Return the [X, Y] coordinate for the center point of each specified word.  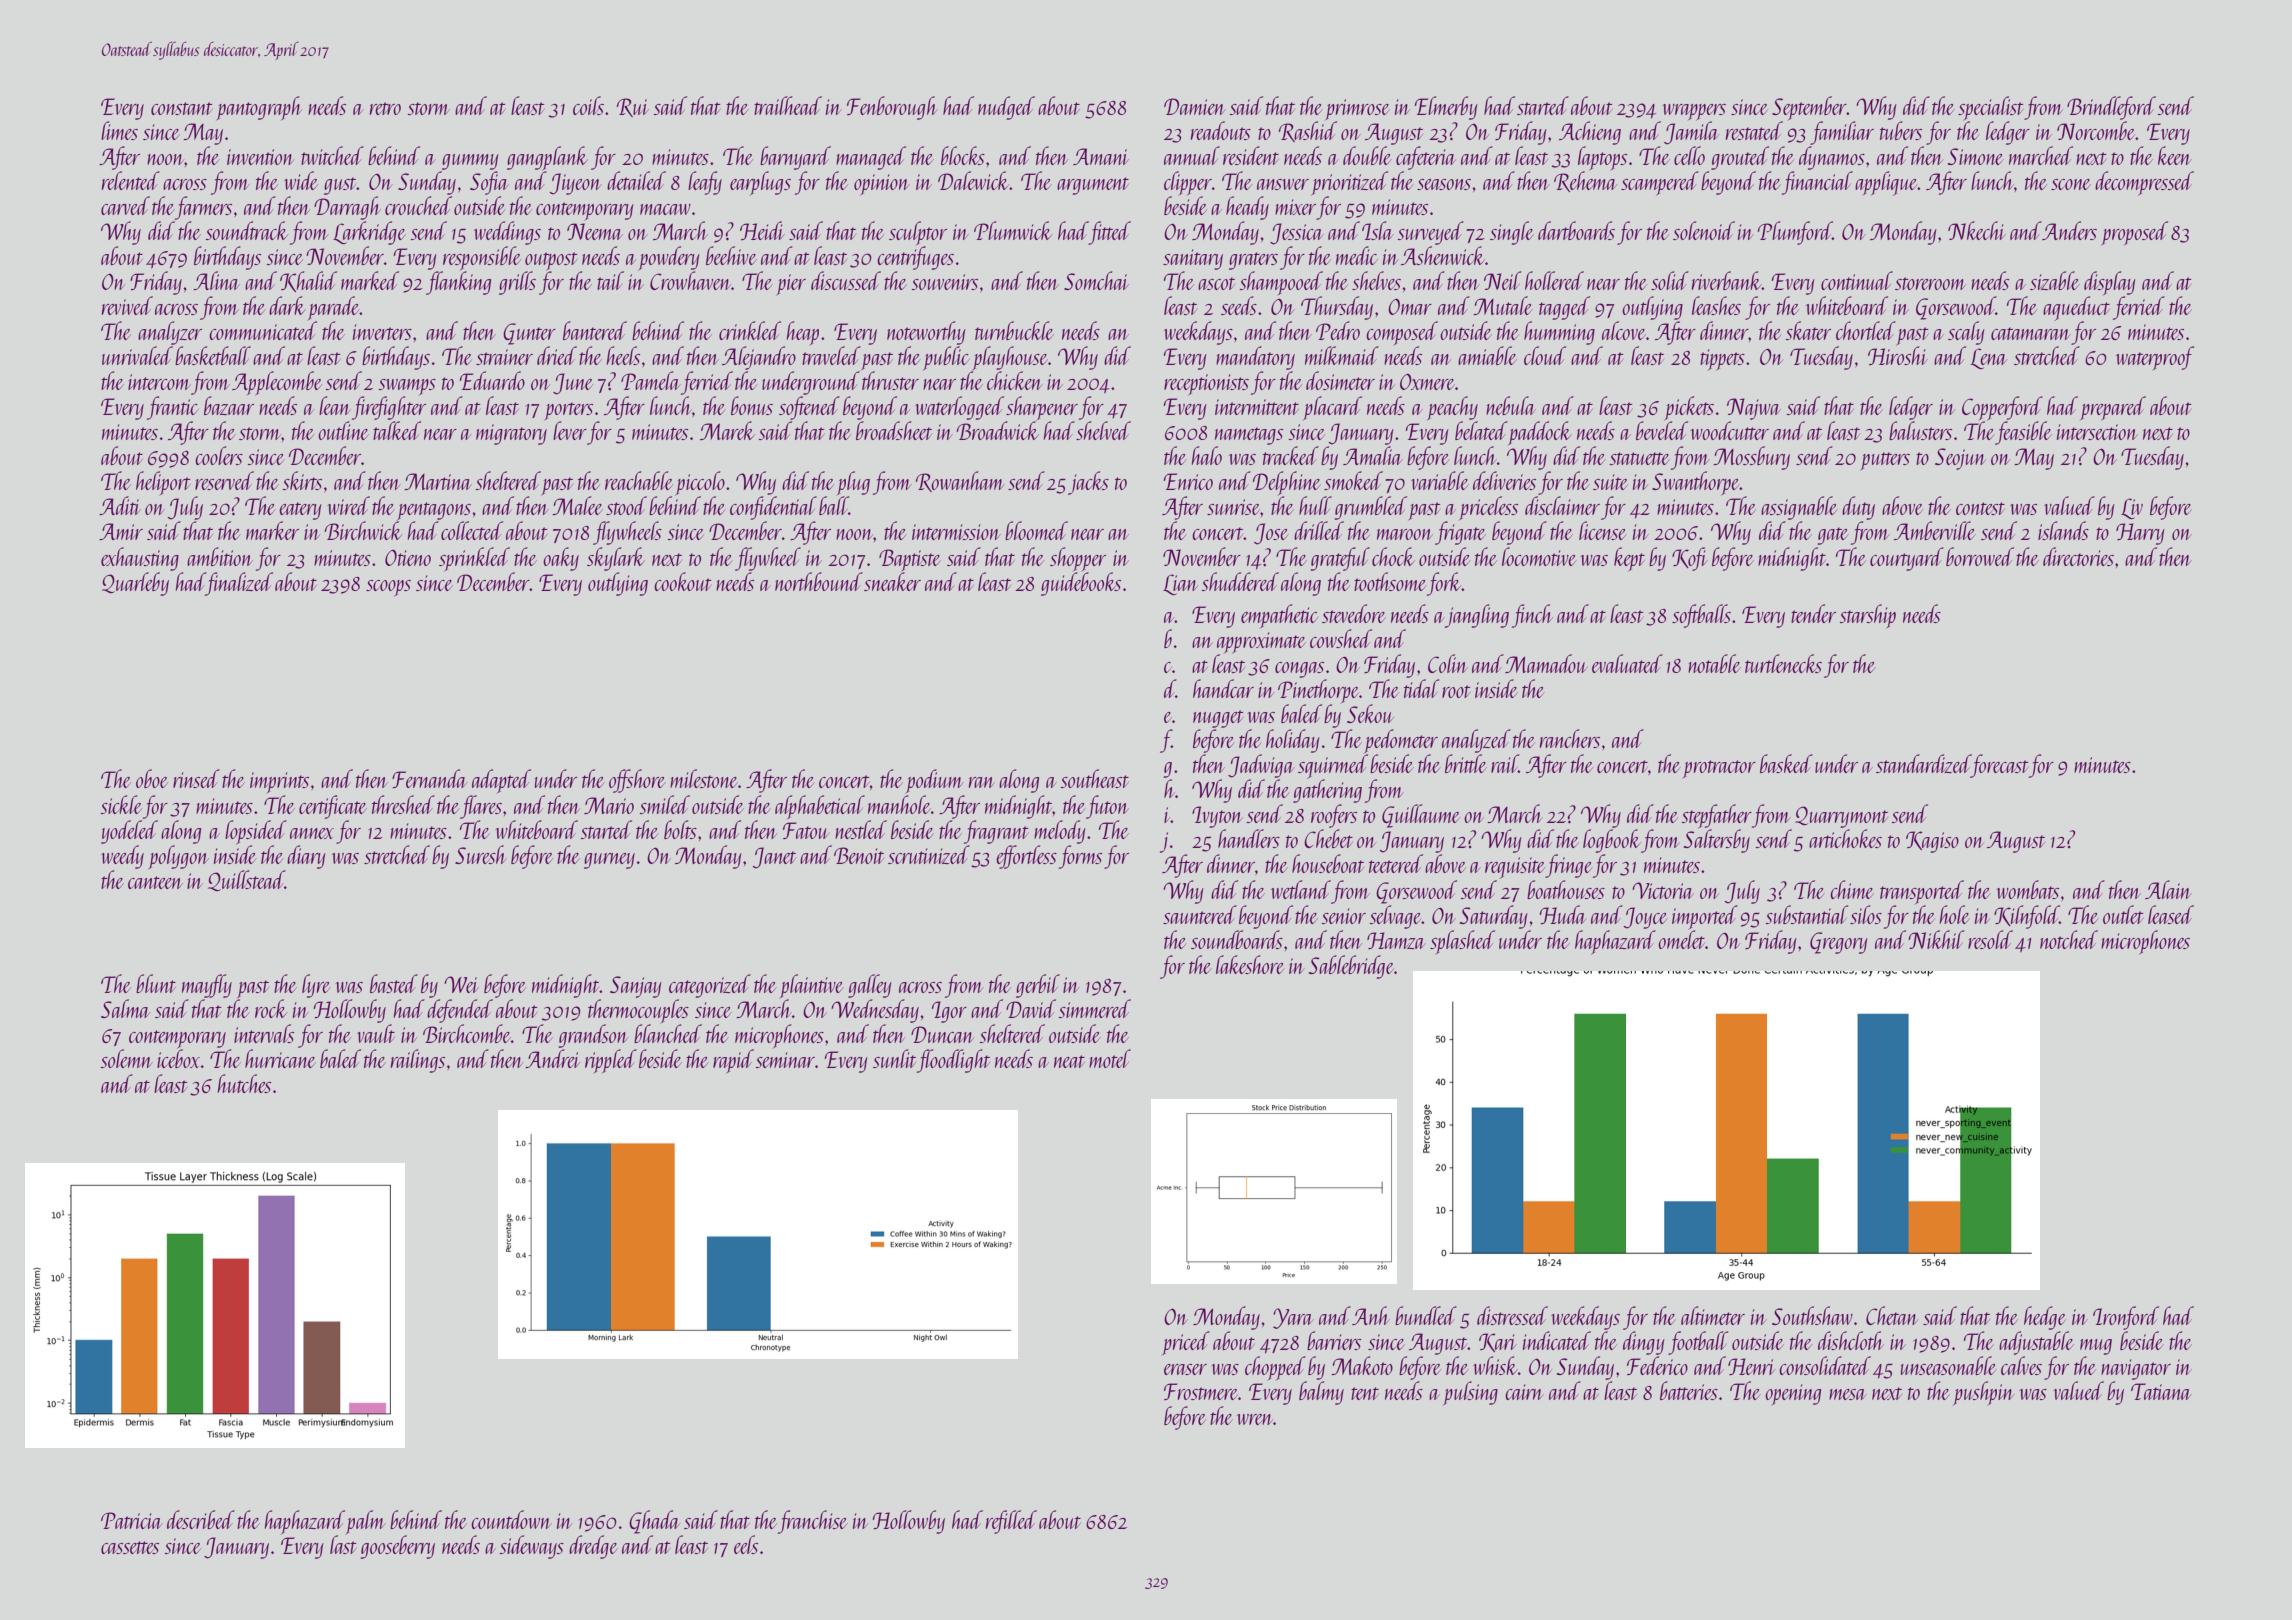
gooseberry [397, 1547]
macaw [665, 209]
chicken [1015, 380]
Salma [125, 1008]
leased [2171, 914]
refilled [1011, 1522]
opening [1793, 1395]
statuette [1640, 458]
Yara [1293, 1318]
